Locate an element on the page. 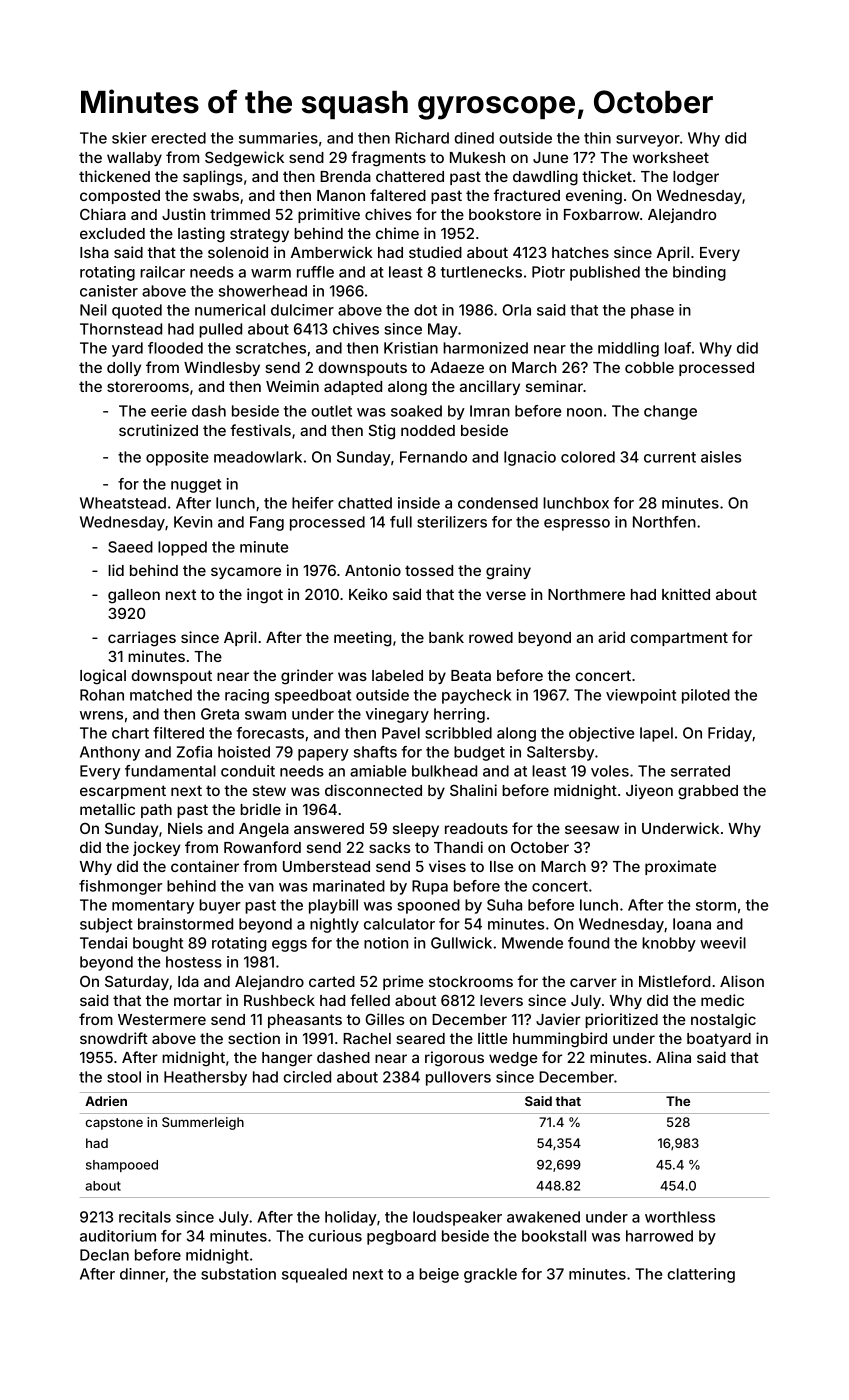 This page has height=1400, width=849. substation is located at coordinates (238, 1274).
